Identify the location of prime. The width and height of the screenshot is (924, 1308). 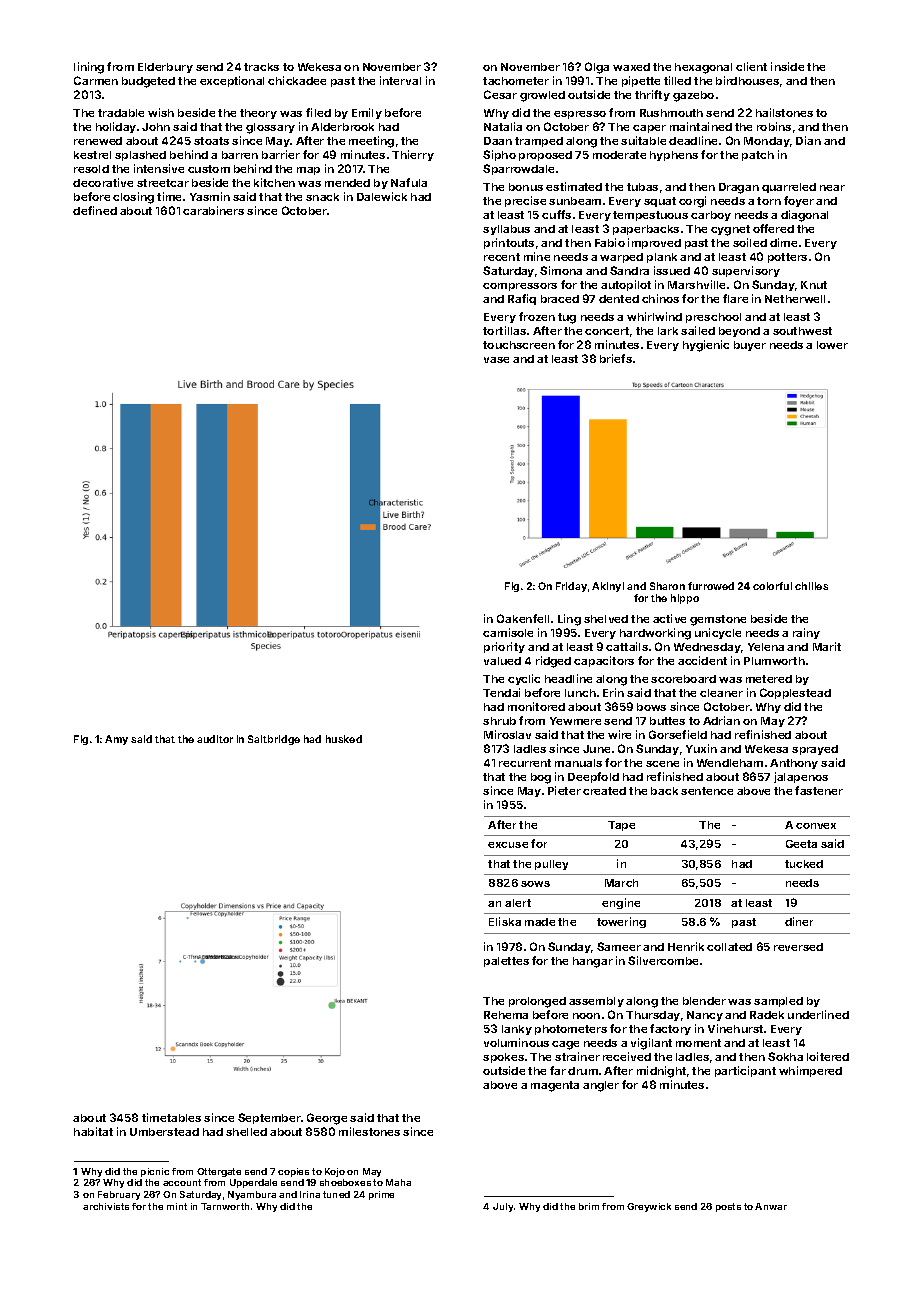
(381, 1195).
